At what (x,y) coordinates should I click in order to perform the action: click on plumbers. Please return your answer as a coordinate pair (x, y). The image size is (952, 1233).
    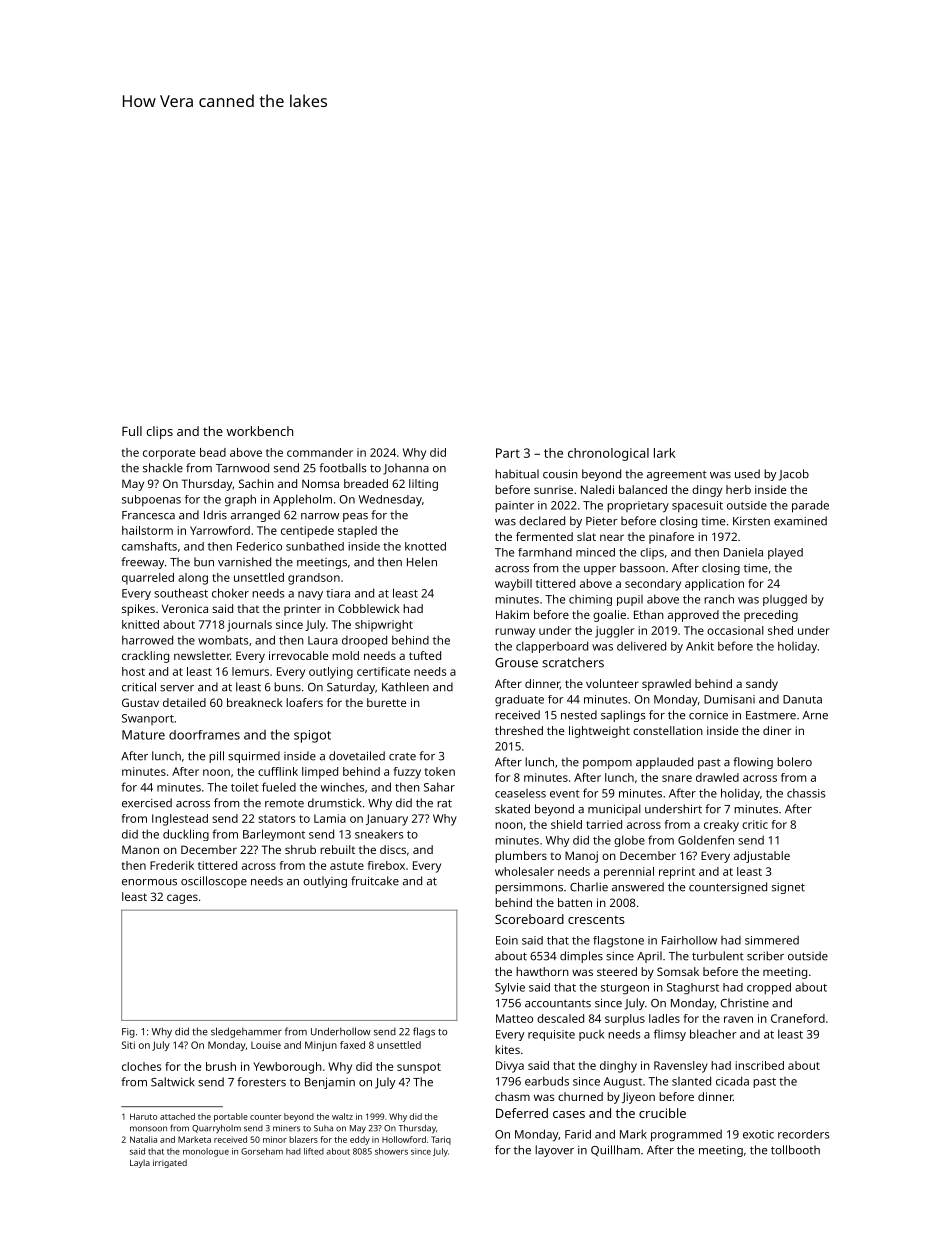
    Looking at the image, I should click on (521, 857).
